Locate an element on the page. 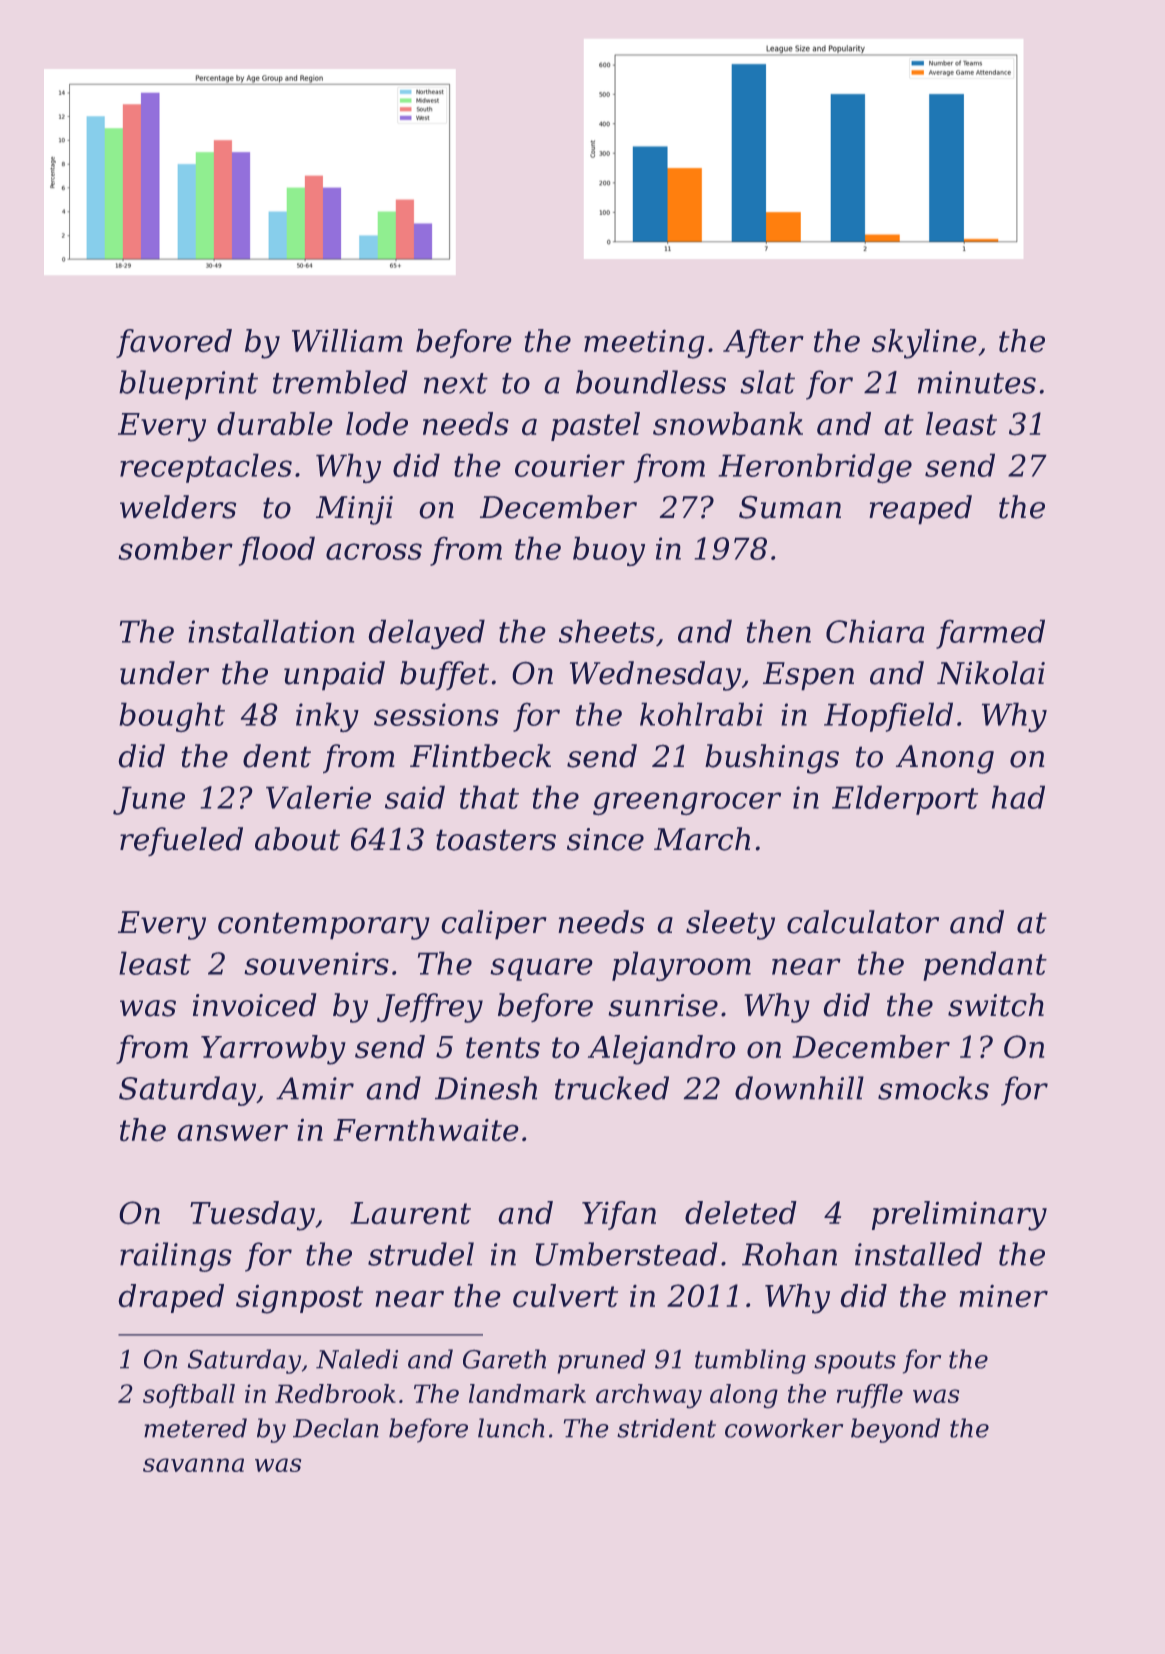 Image resolution: width=1165 pixels, height=1654 pixels. After is located at coordinates (763, 343).
